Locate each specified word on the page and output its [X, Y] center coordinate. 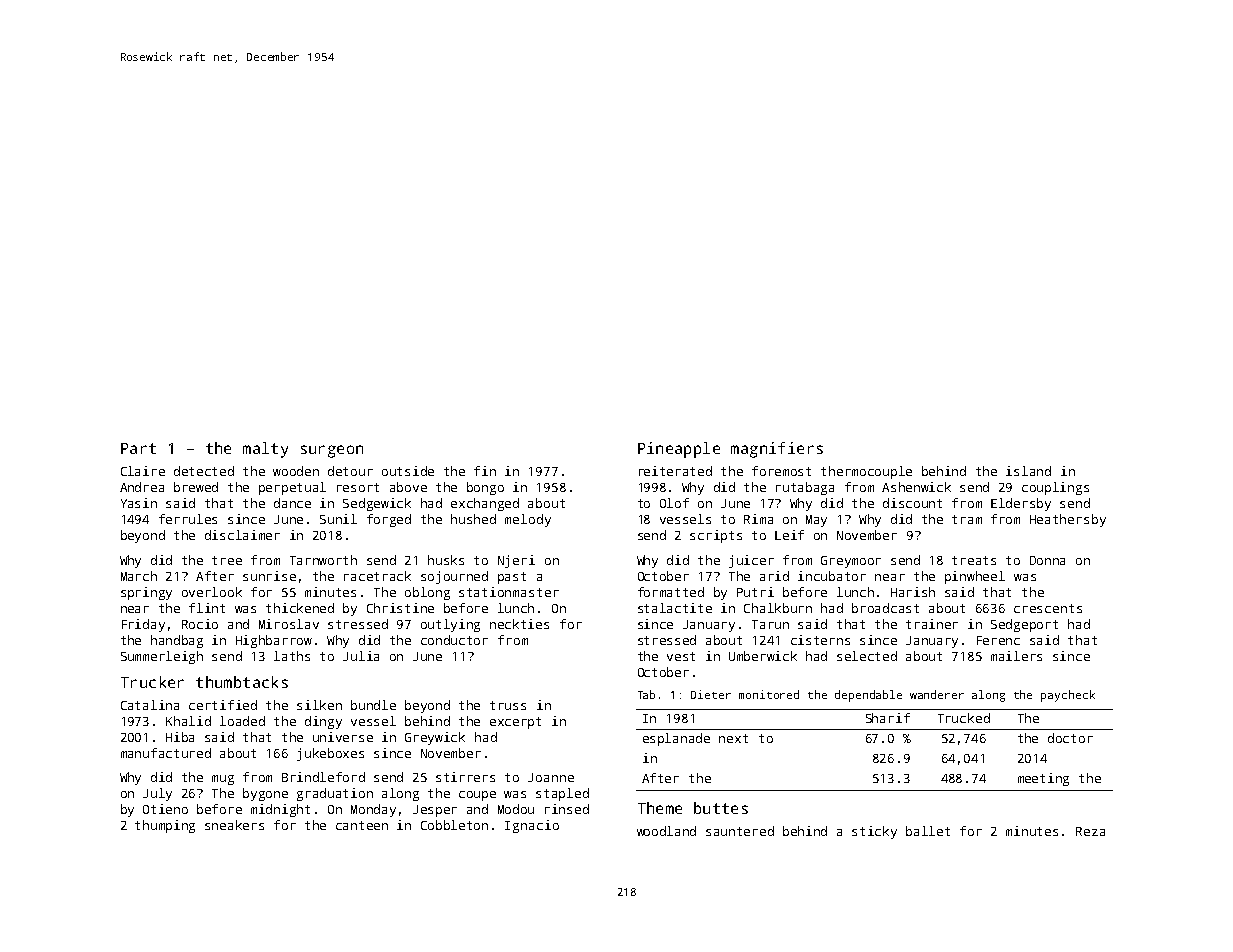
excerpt [515, 723]
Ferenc [998, 640]
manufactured [166, 753]
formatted [671, 592]
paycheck [1068, 696]
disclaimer [242, 535]
